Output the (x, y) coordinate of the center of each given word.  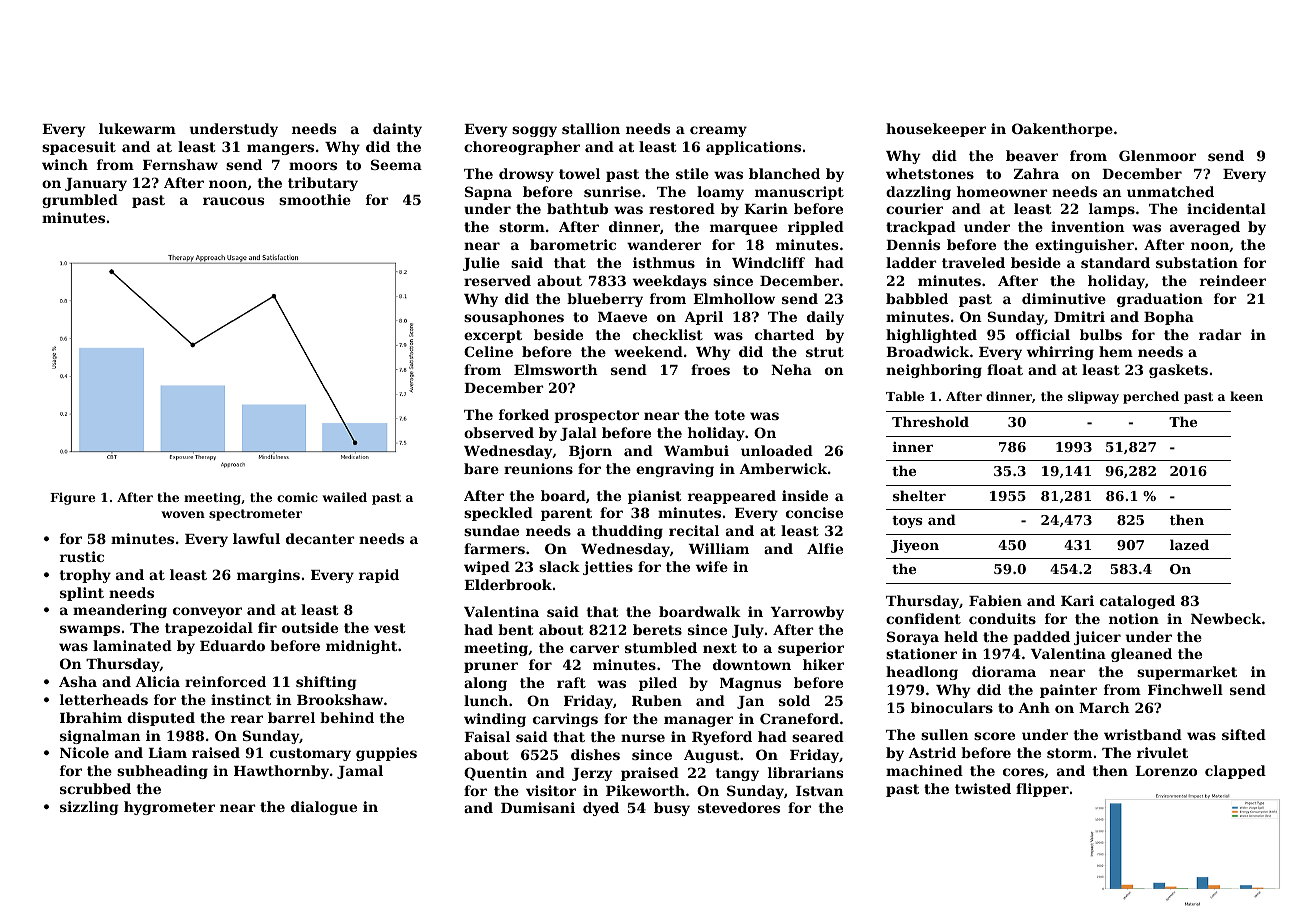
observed (499, 432)
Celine (488, 351)
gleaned (1141, 655)
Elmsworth (556, 369)
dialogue (324, 808)
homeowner (1002, 191)
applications (753, 148)
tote (730, 415)
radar (1220, 334)
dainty (397, 130)
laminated (132, 645)
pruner (491, 667)
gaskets (1178, 371)
